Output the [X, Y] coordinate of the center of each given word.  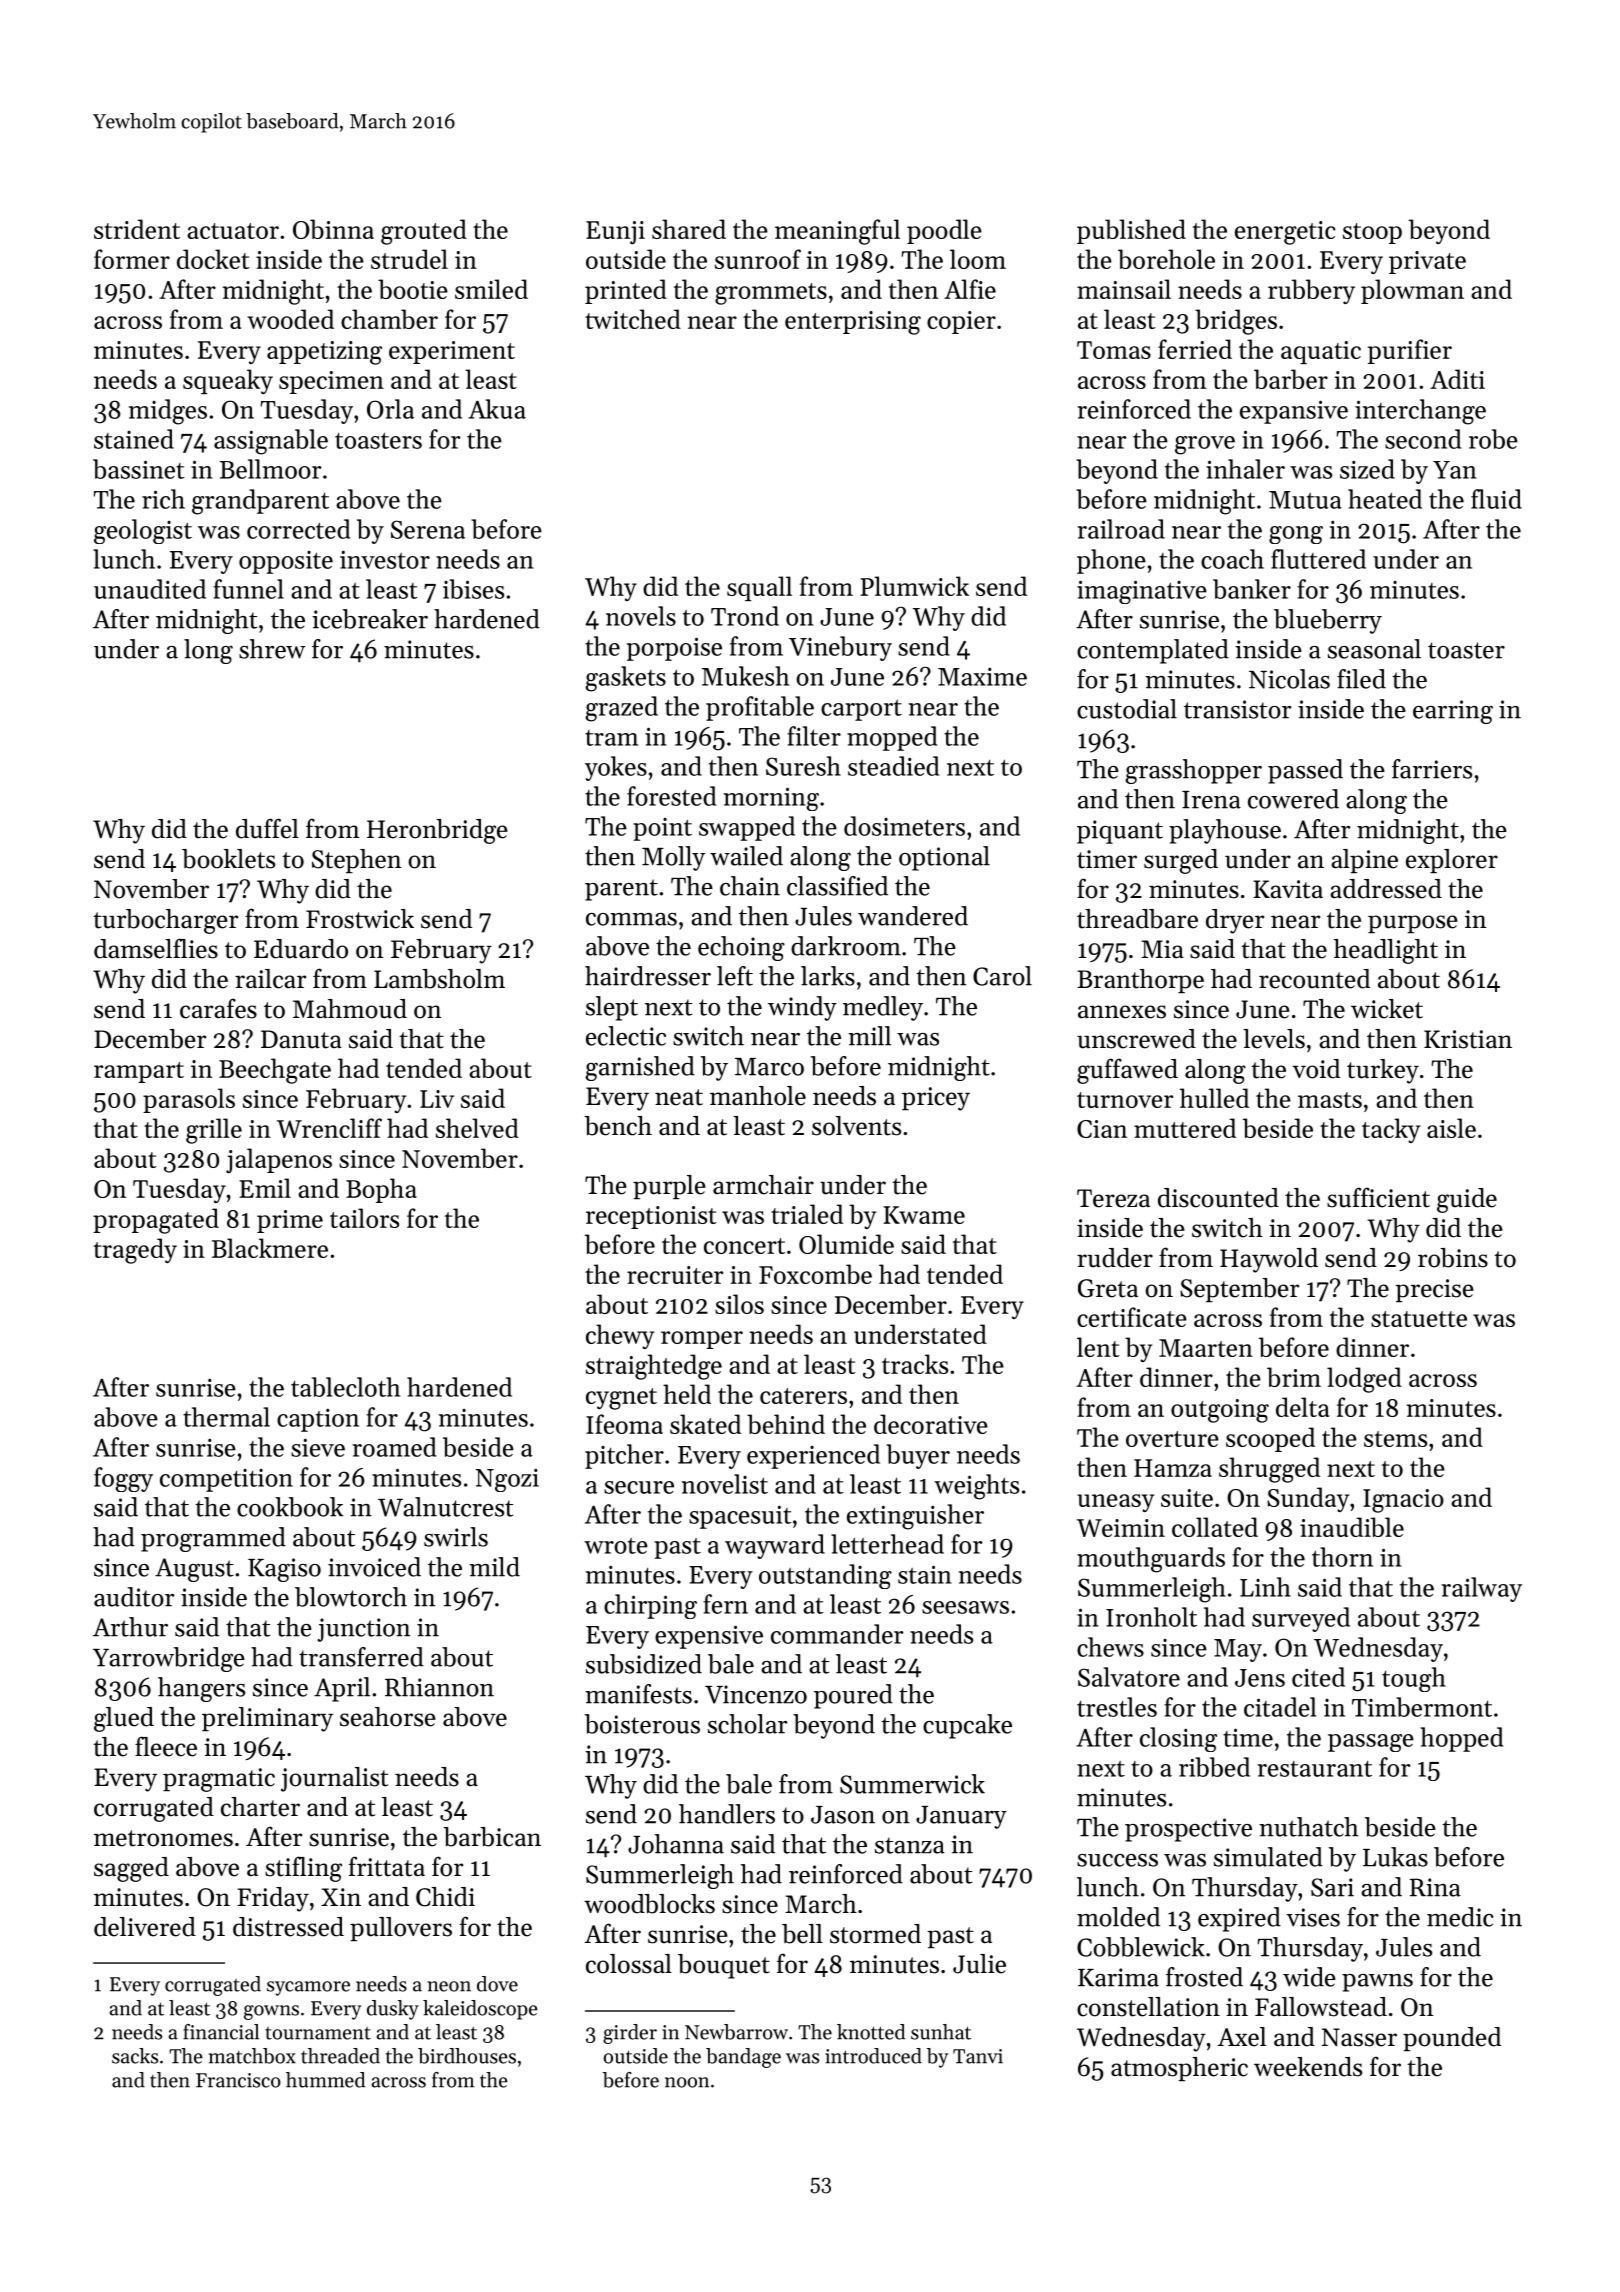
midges [168, 412]
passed [1305, 771]
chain [750, 886]
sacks [135, 2056]
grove [1205, 445]
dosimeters [904, 826]
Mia [1162, 949]
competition [226, 1480]
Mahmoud [350, 1009]
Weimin [1121, 1528]
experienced [813, 1456]
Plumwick [914, 586]
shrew [272, 649]
